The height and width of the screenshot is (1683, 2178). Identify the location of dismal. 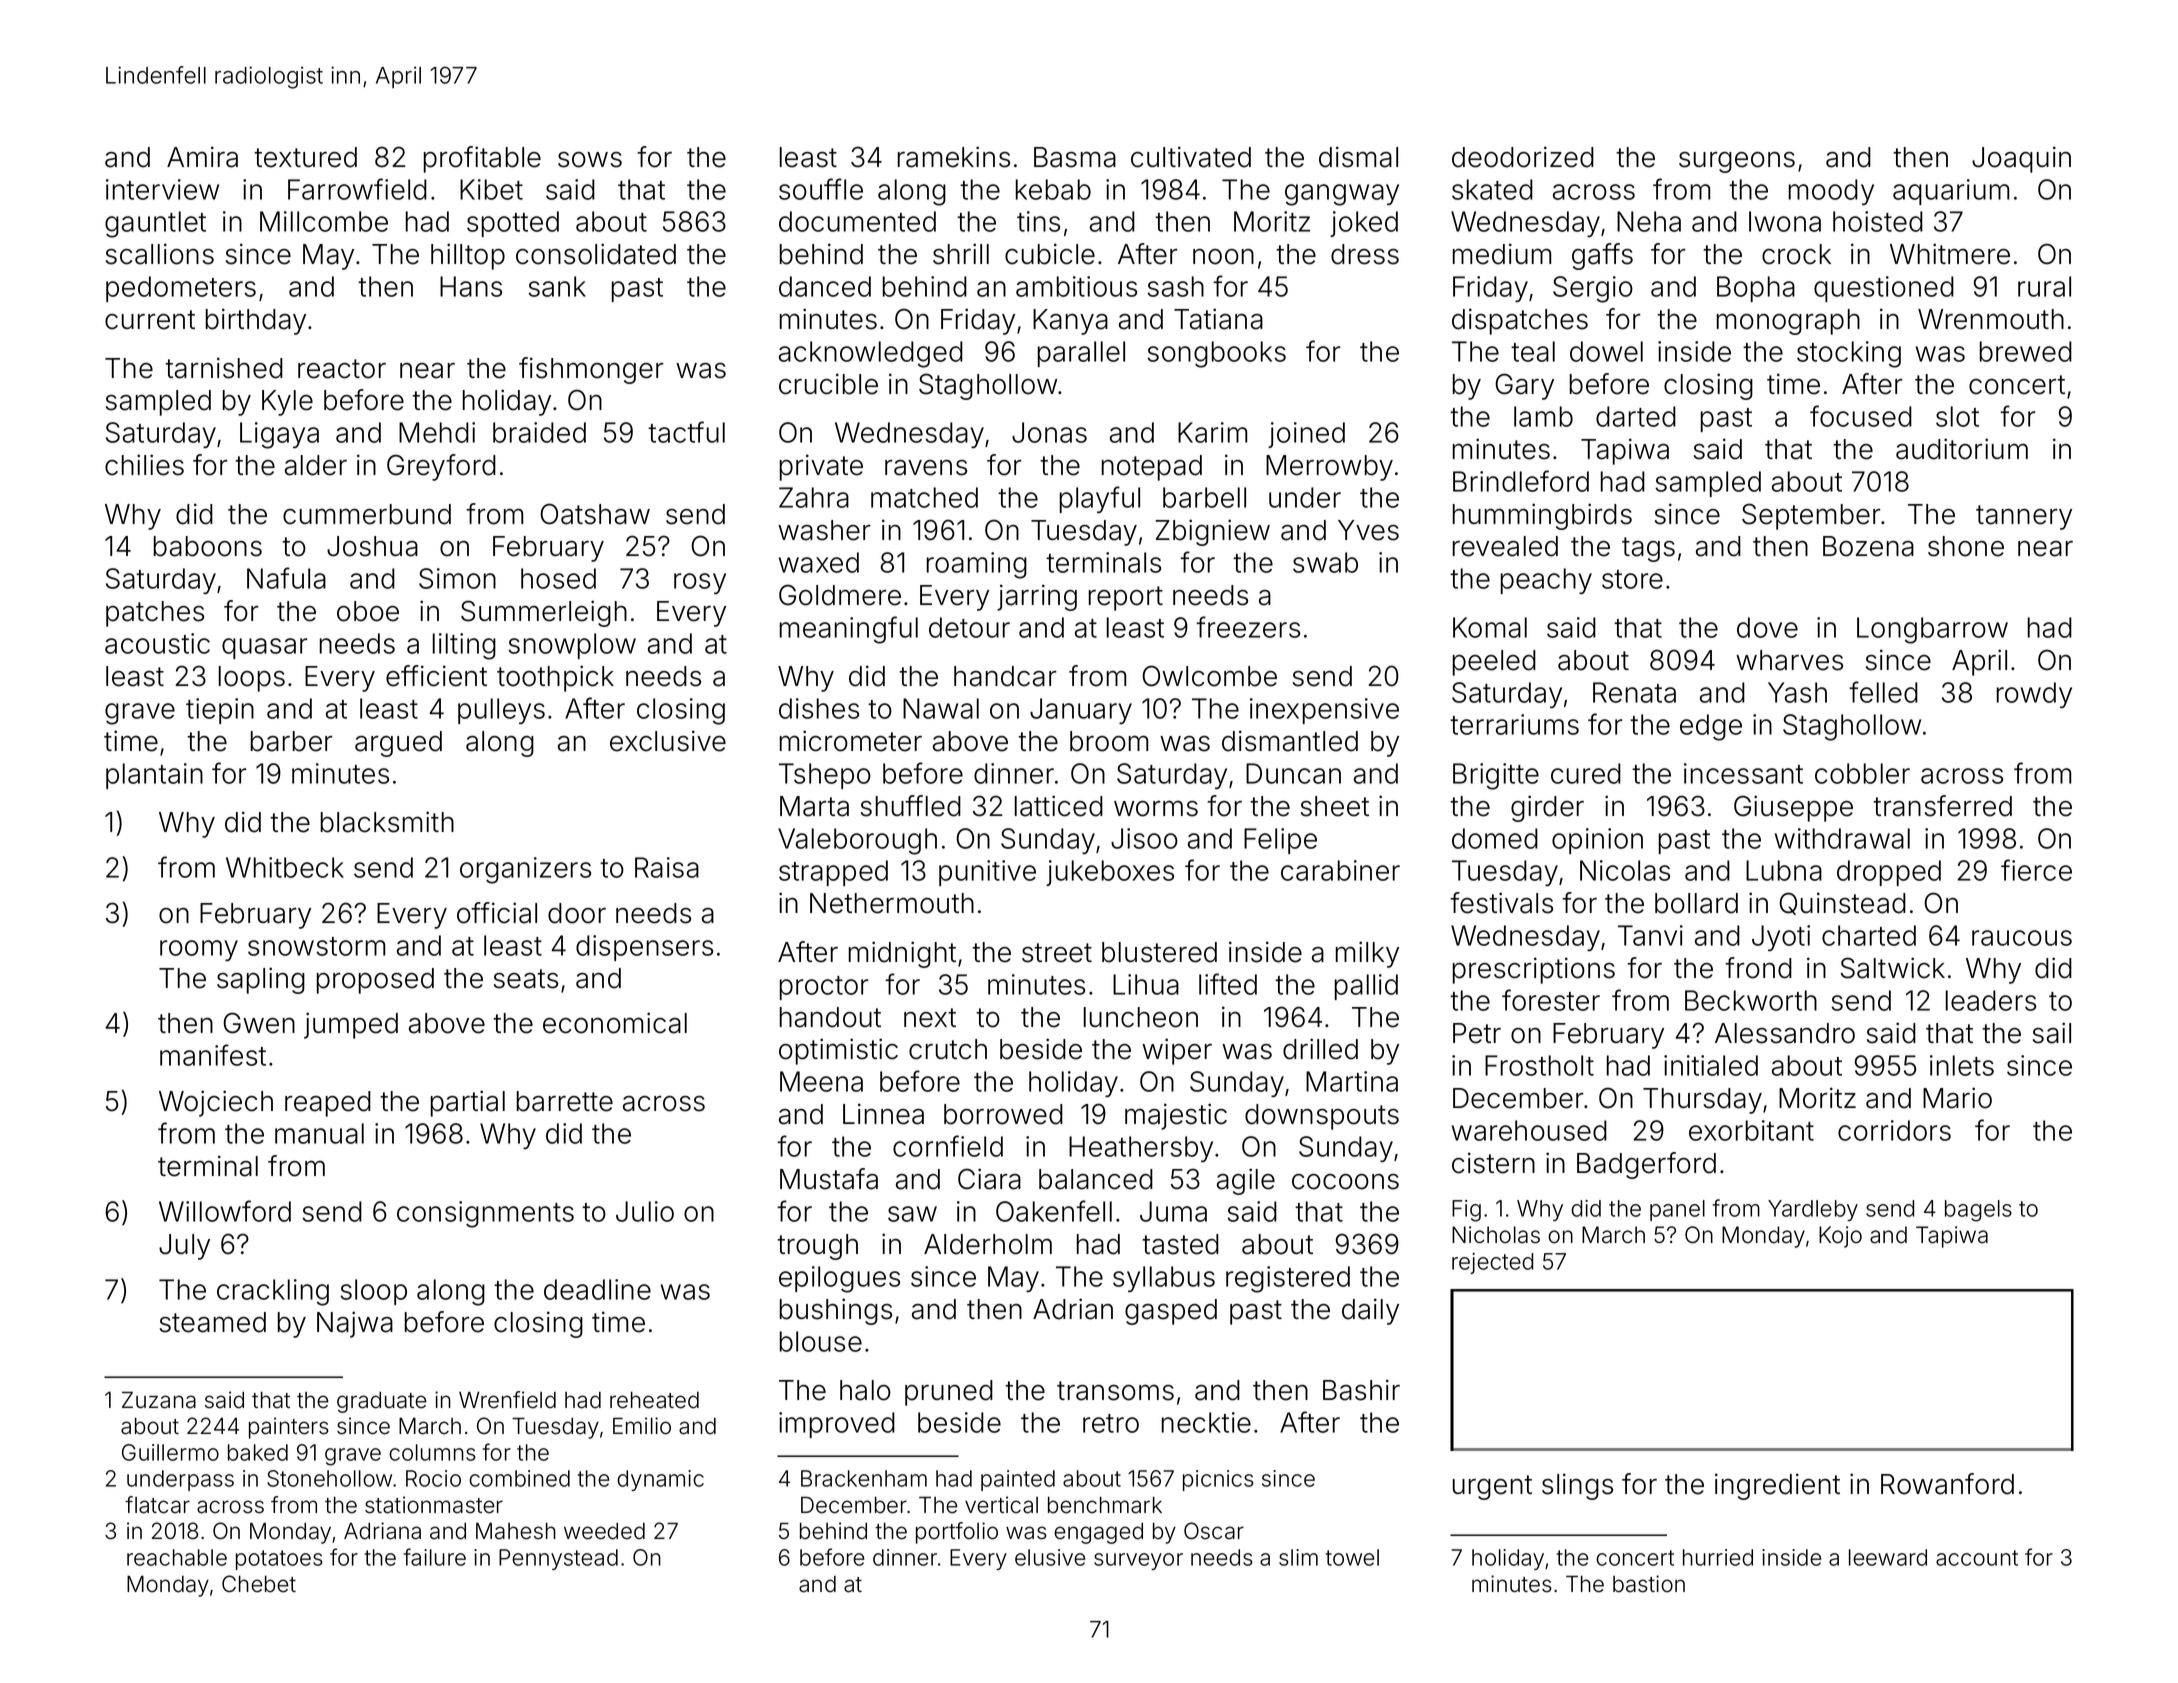
(1358, 157).
